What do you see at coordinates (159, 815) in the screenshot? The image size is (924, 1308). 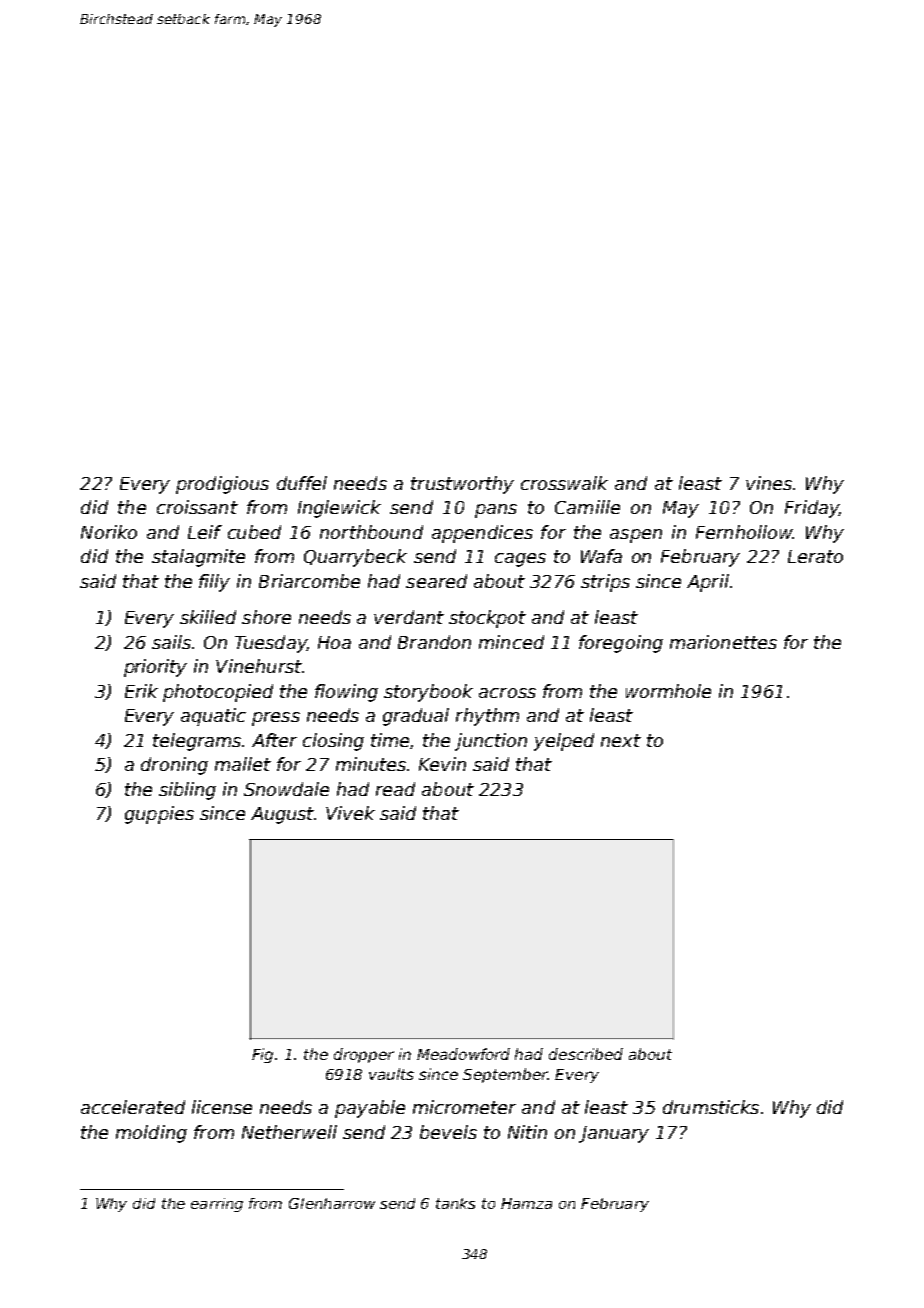 I see `guppies` at bounding box center [159, 815].
